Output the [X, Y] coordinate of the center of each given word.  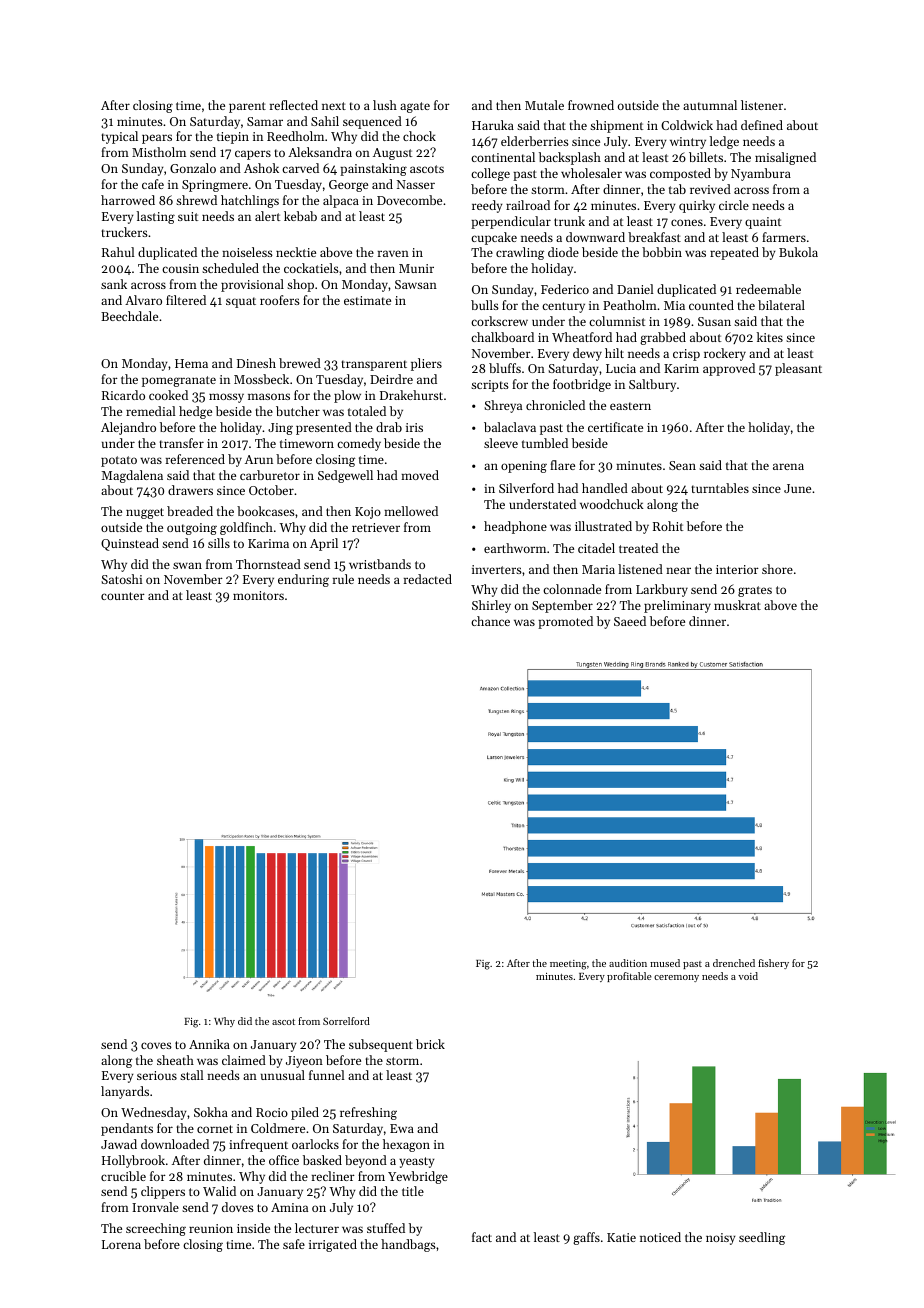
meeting [568, 965]
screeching [156, 1229]
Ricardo [123, 395]
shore [777, 569]
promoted [565, 622]
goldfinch [246, 528]
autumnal [710, 105]
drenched [734, 963]
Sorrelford [346, 1021]
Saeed [630, 621]
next [334, 106]
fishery [773, 964]
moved [420, 475]
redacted [428, 579]
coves [156, 1045]
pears [157, 139]
